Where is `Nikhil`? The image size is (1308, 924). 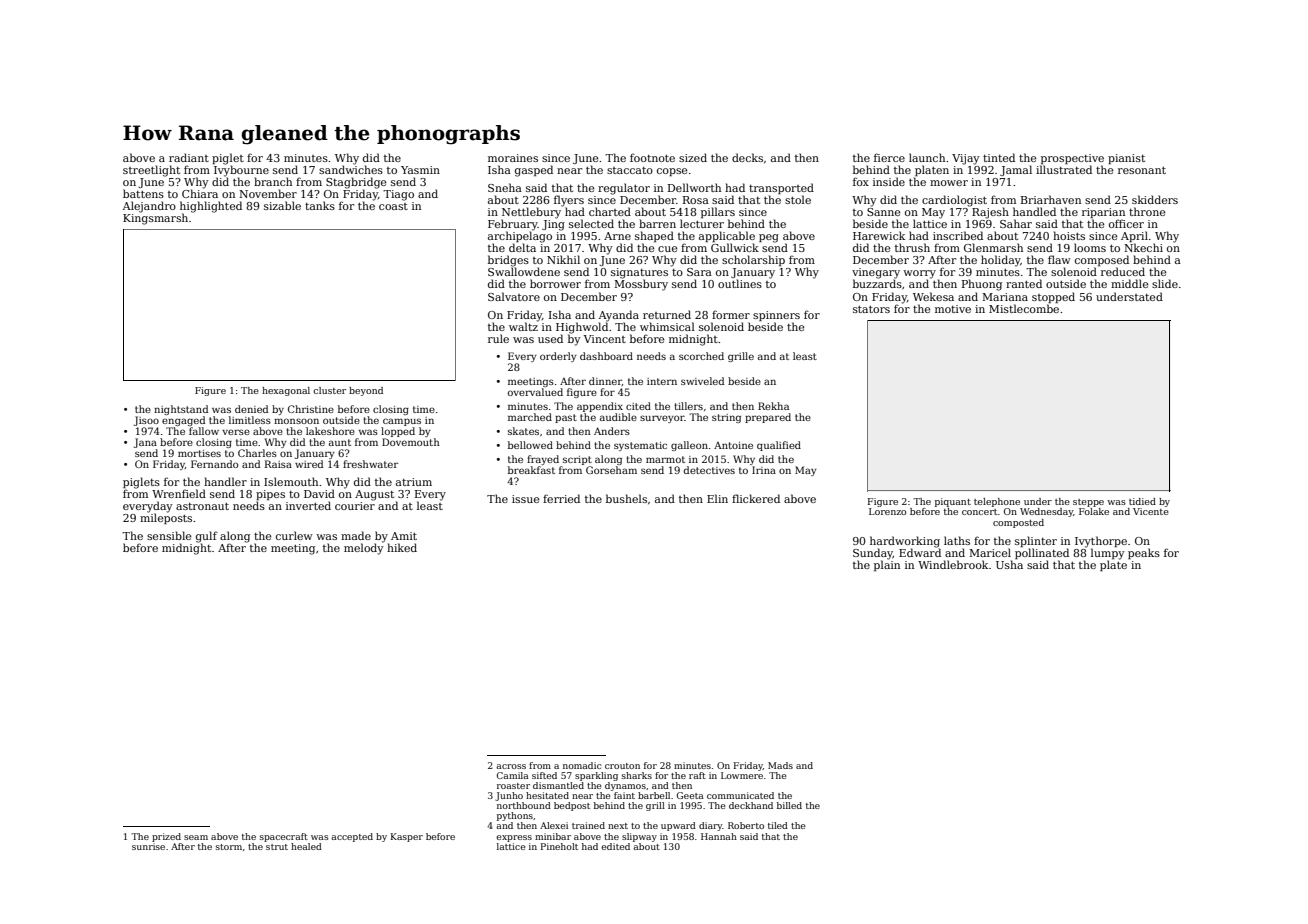 Nikhil is located at coordinates (563, 259).
